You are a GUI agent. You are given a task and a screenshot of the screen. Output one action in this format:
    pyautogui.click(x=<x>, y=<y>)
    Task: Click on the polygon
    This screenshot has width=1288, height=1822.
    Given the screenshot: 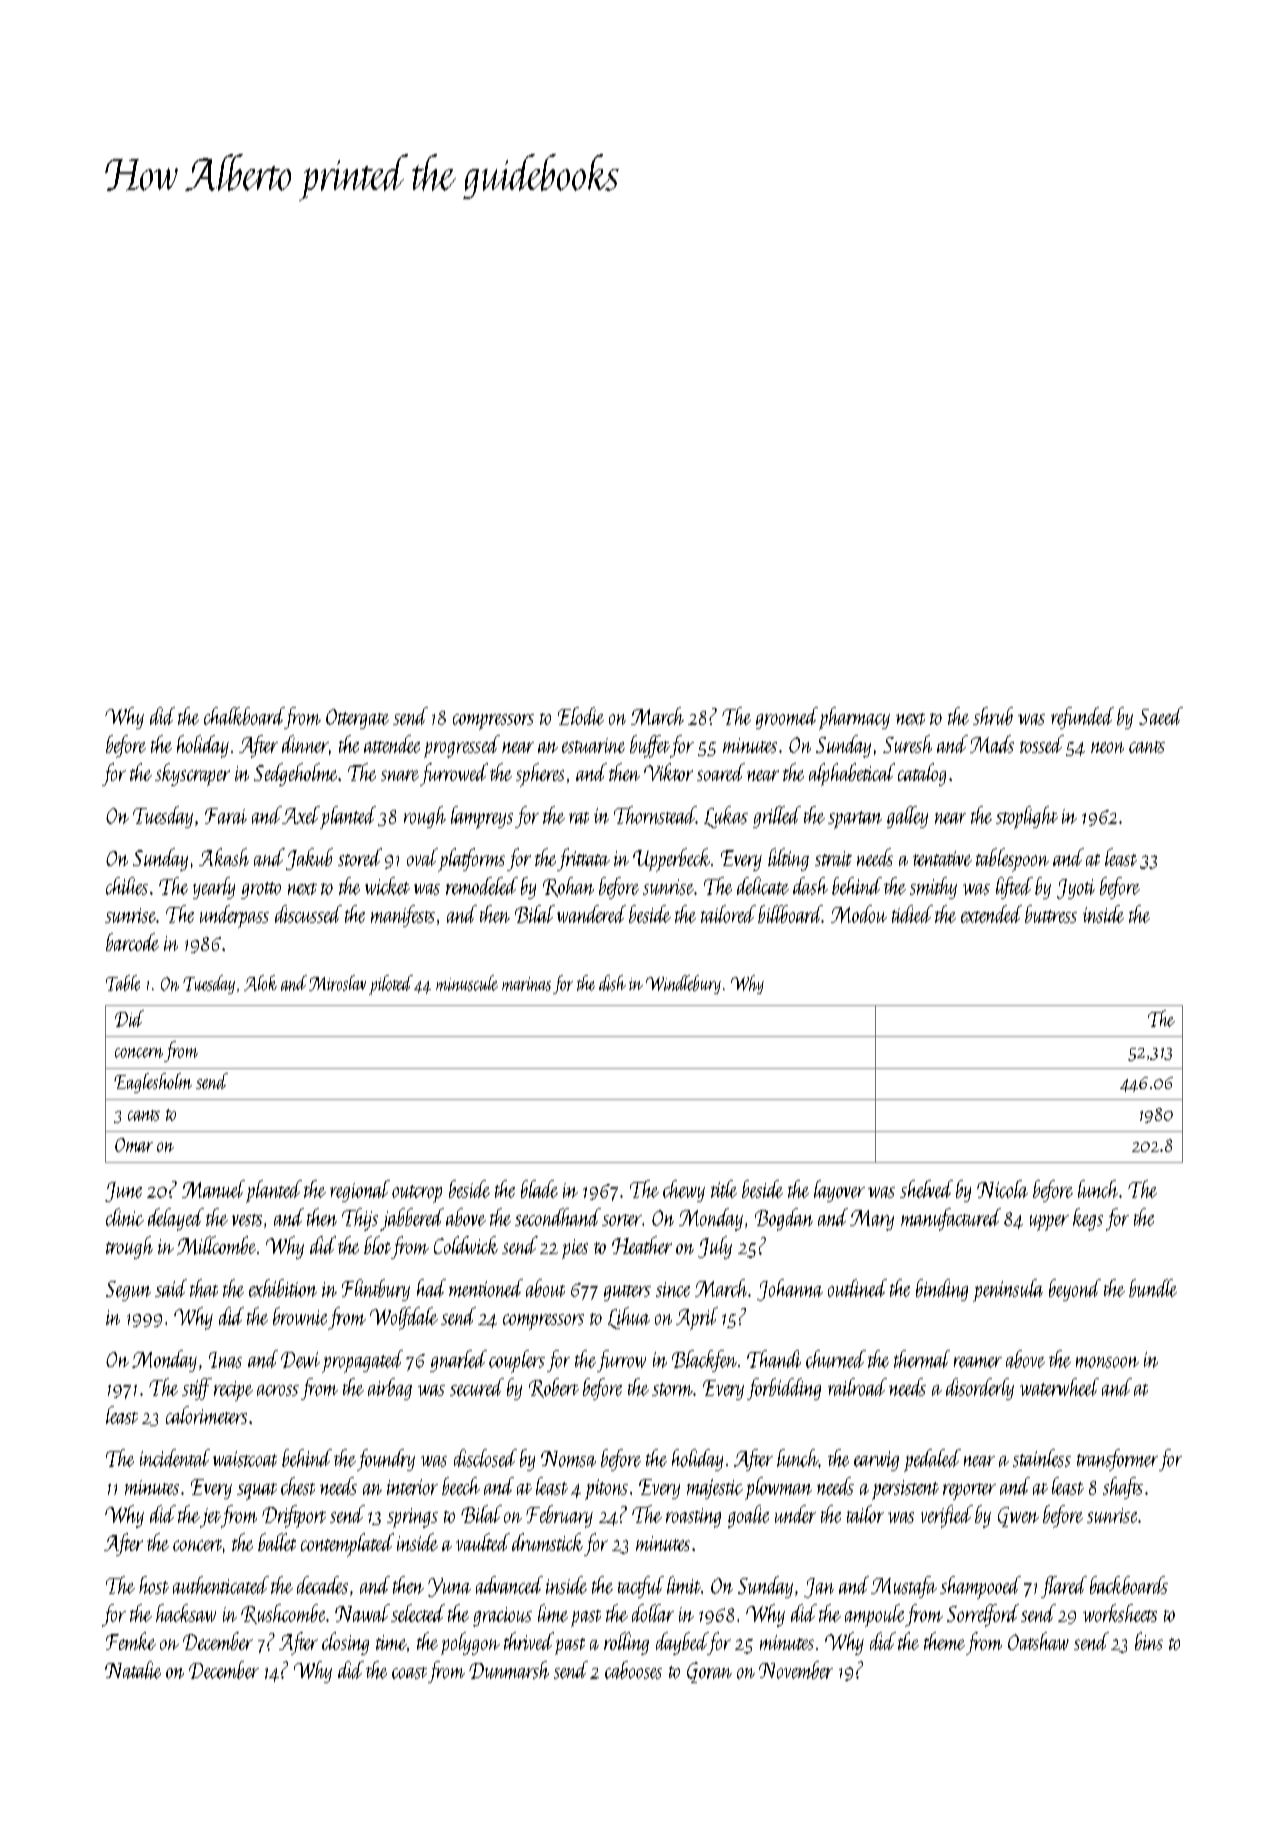 What is the action you would take?
    pyautogui.click(x=470, y=1643)
